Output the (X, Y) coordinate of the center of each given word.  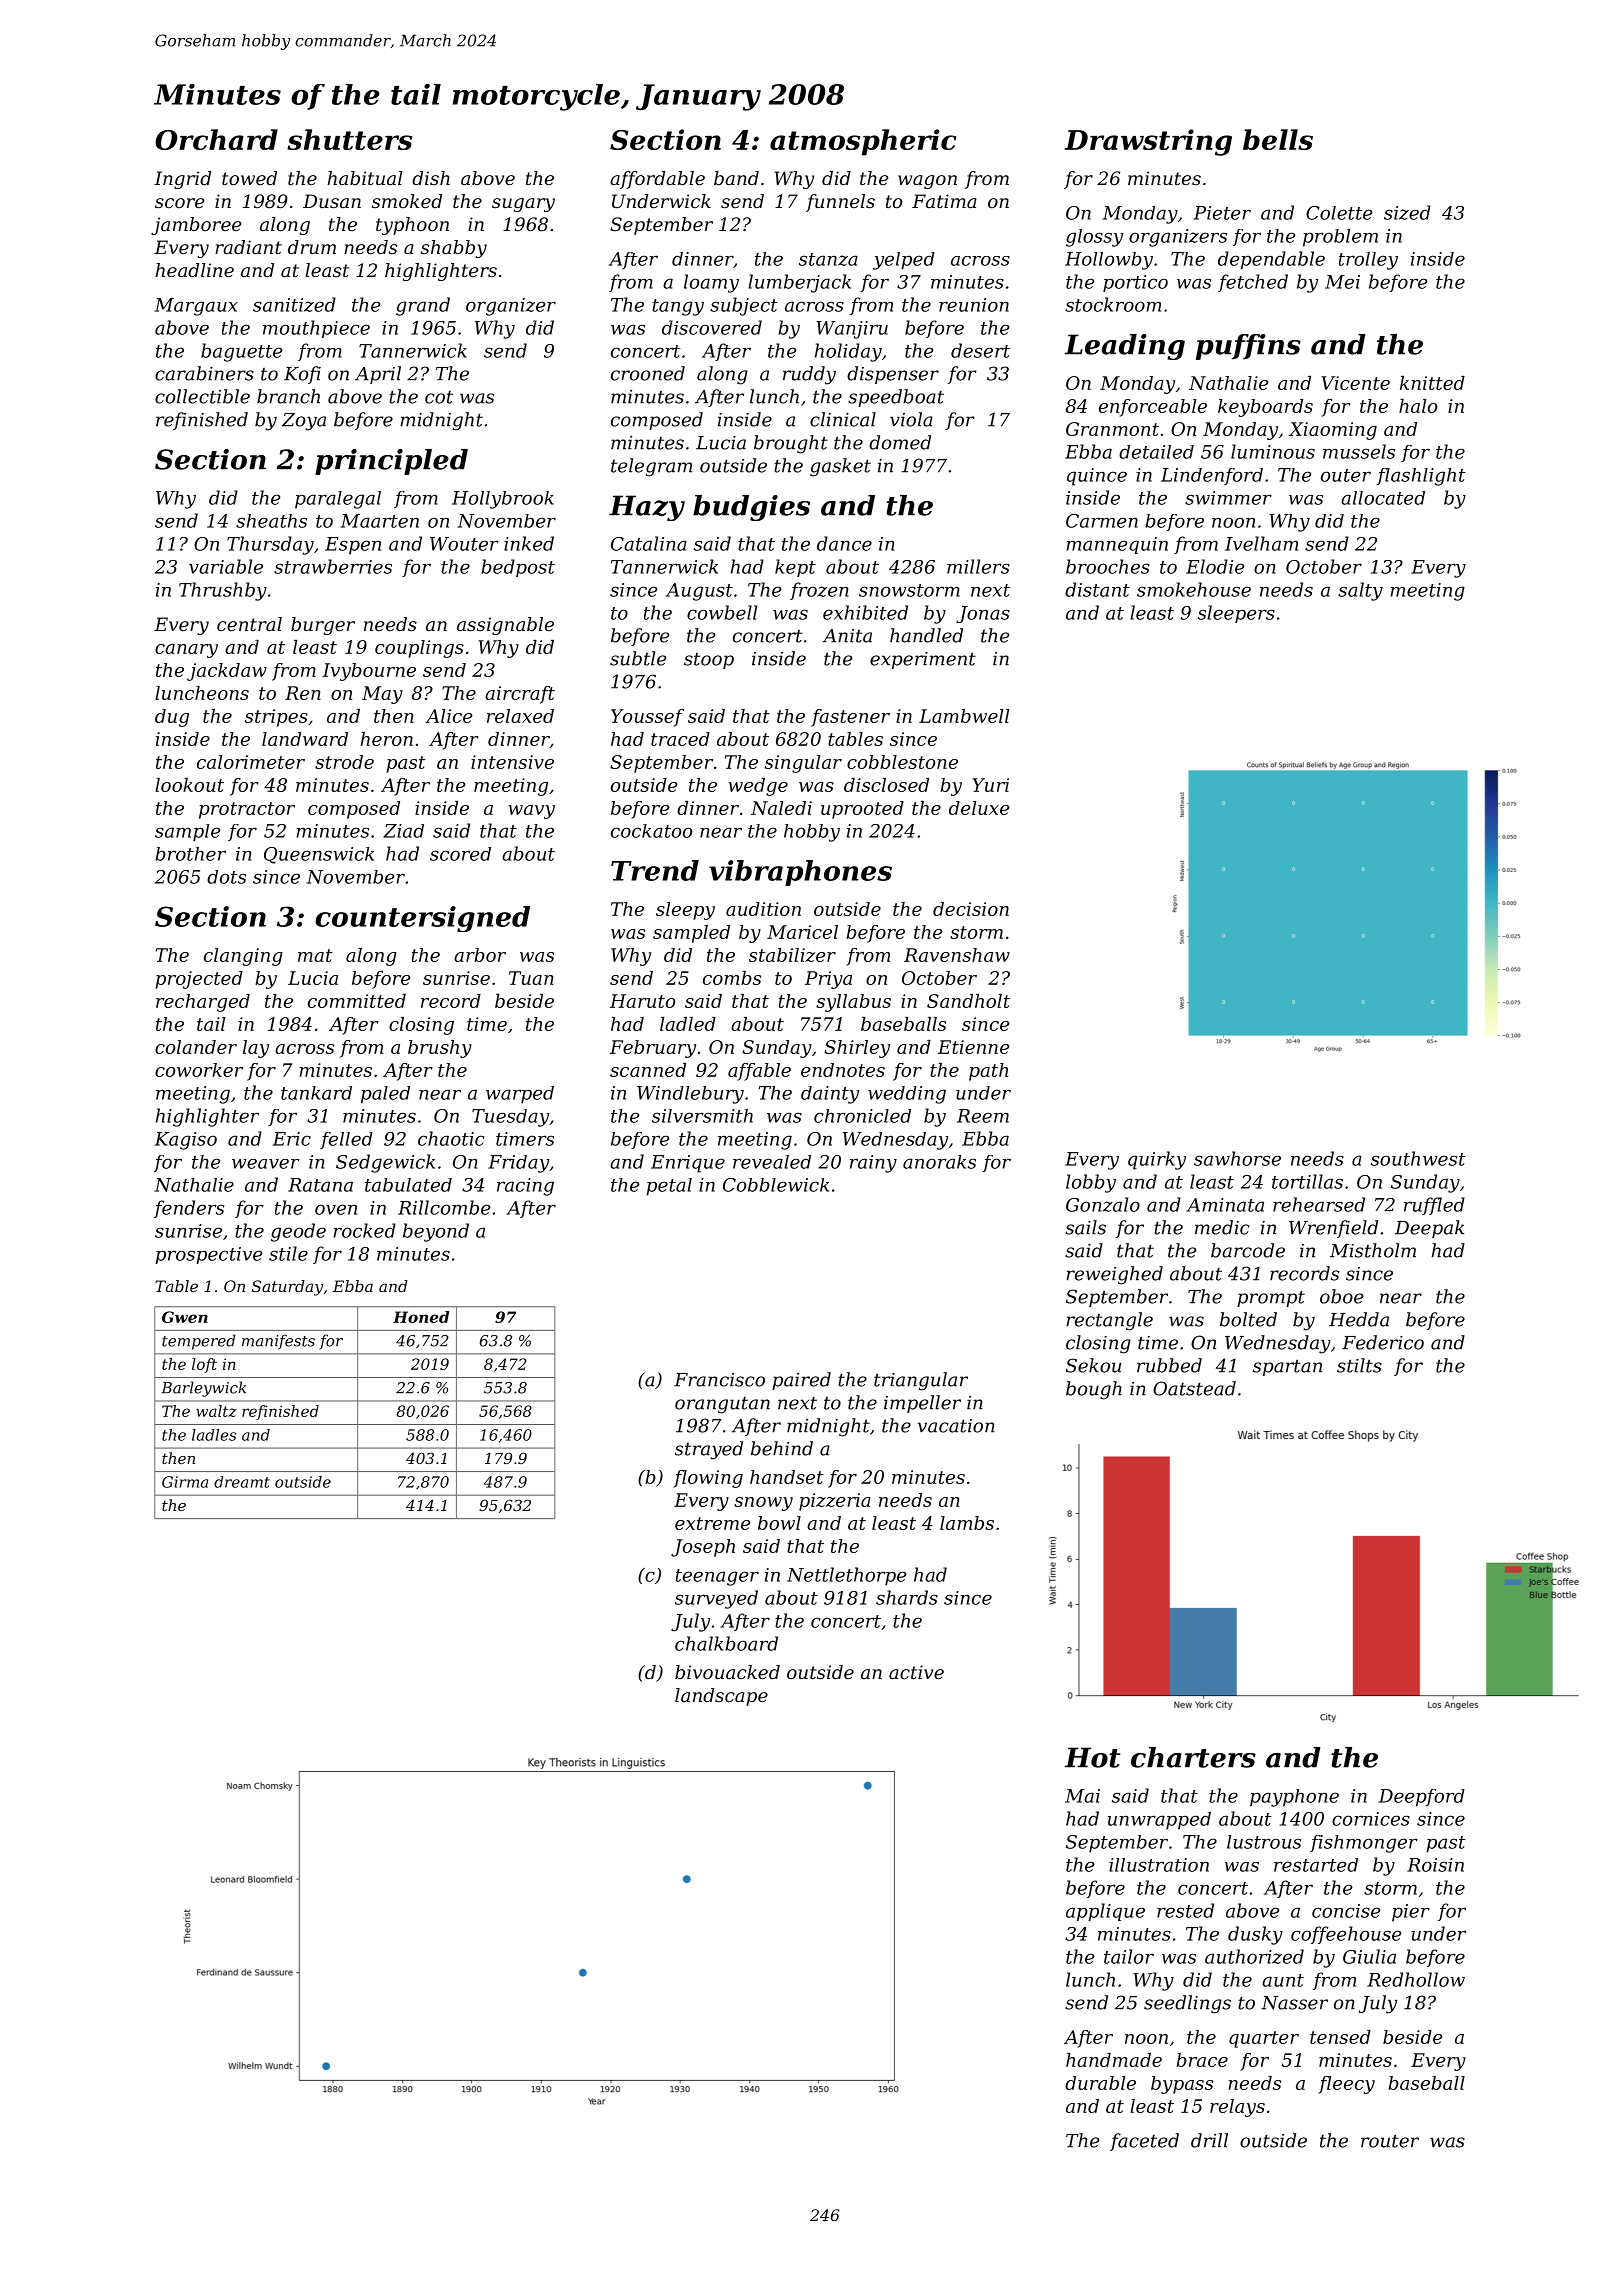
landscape (721, 1697)
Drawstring (1148, 142)
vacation (956, 1426)
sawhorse (1237, 1158)
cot (439, 397)
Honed (421, 1317)
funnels (840, 203)
